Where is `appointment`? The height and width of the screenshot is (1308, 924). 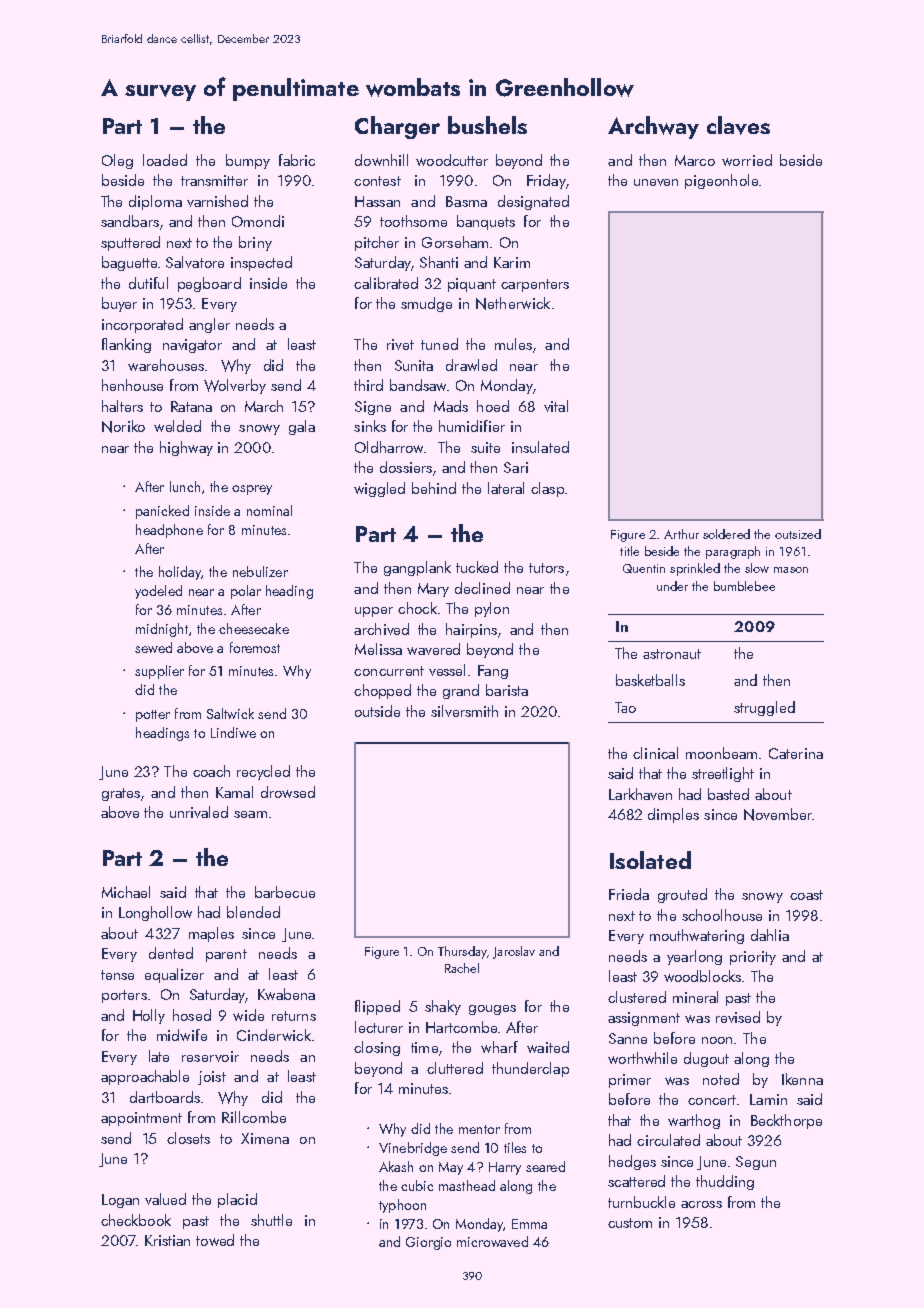
appointment is located at coordinates (141, 1119).
